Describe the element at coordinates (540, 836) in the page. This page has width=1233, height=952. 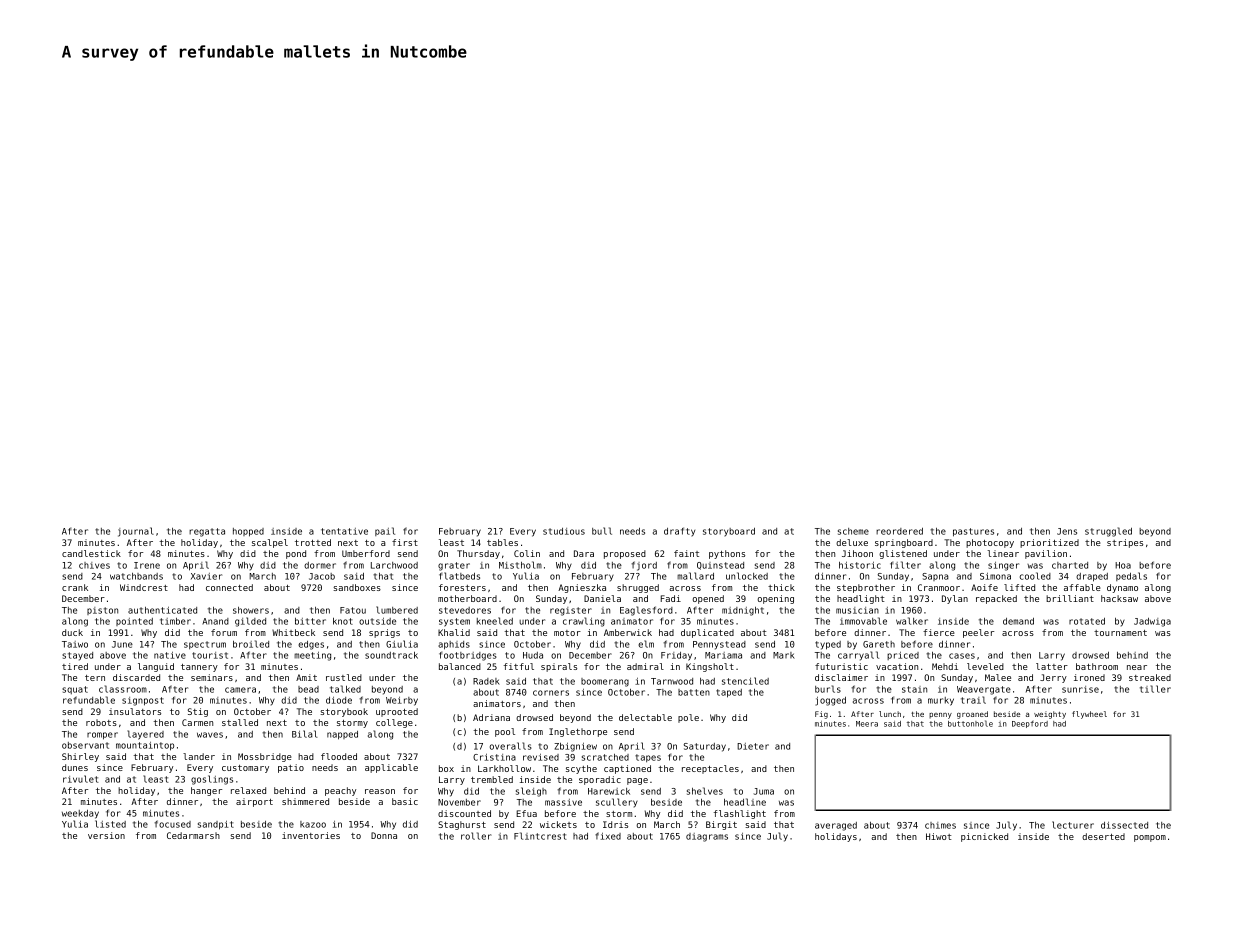
I see `Flintcrest` at that location.
